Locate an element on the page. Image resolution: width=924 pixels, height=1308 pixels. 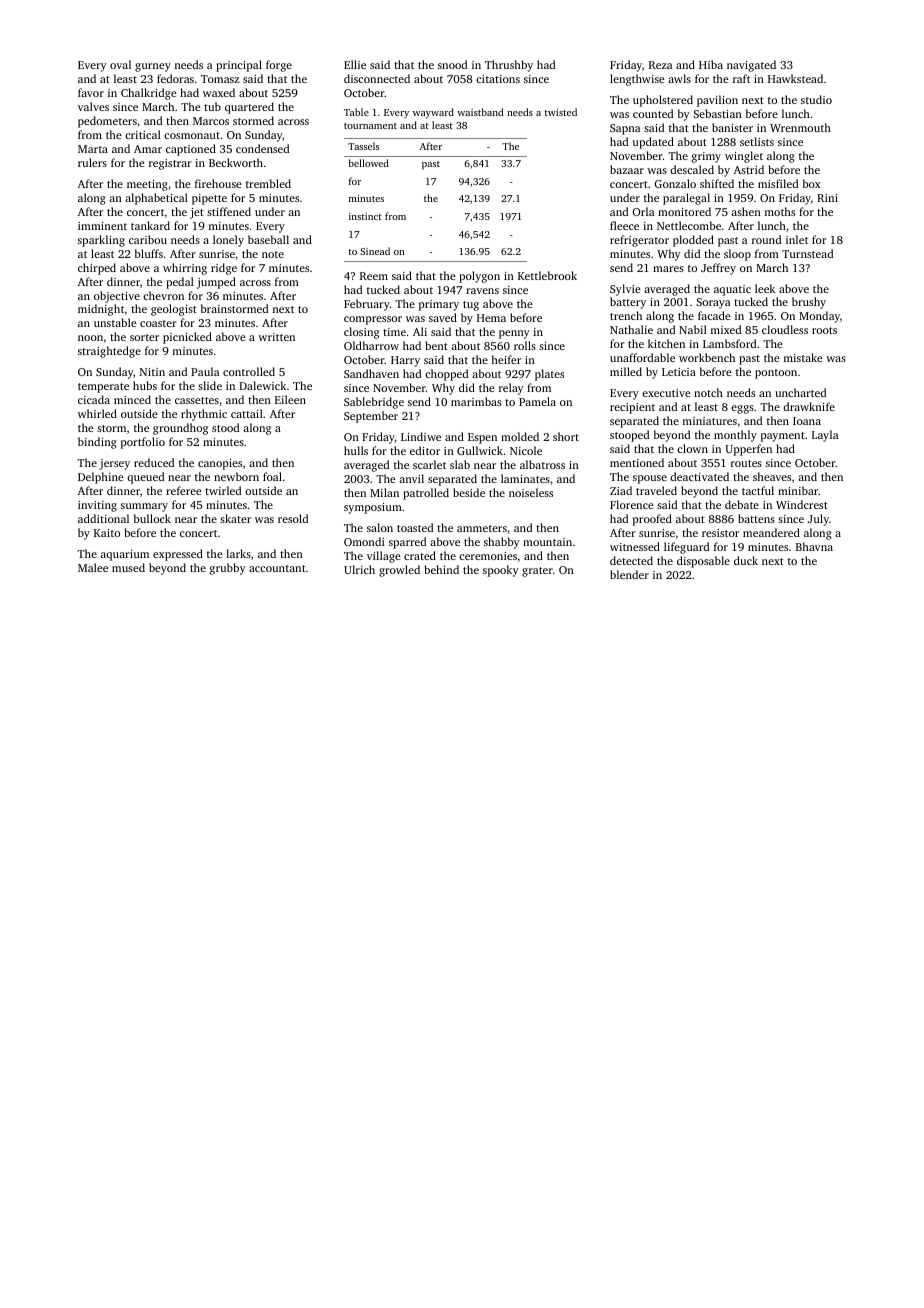
cicada is located at coordinates (94, 399).
